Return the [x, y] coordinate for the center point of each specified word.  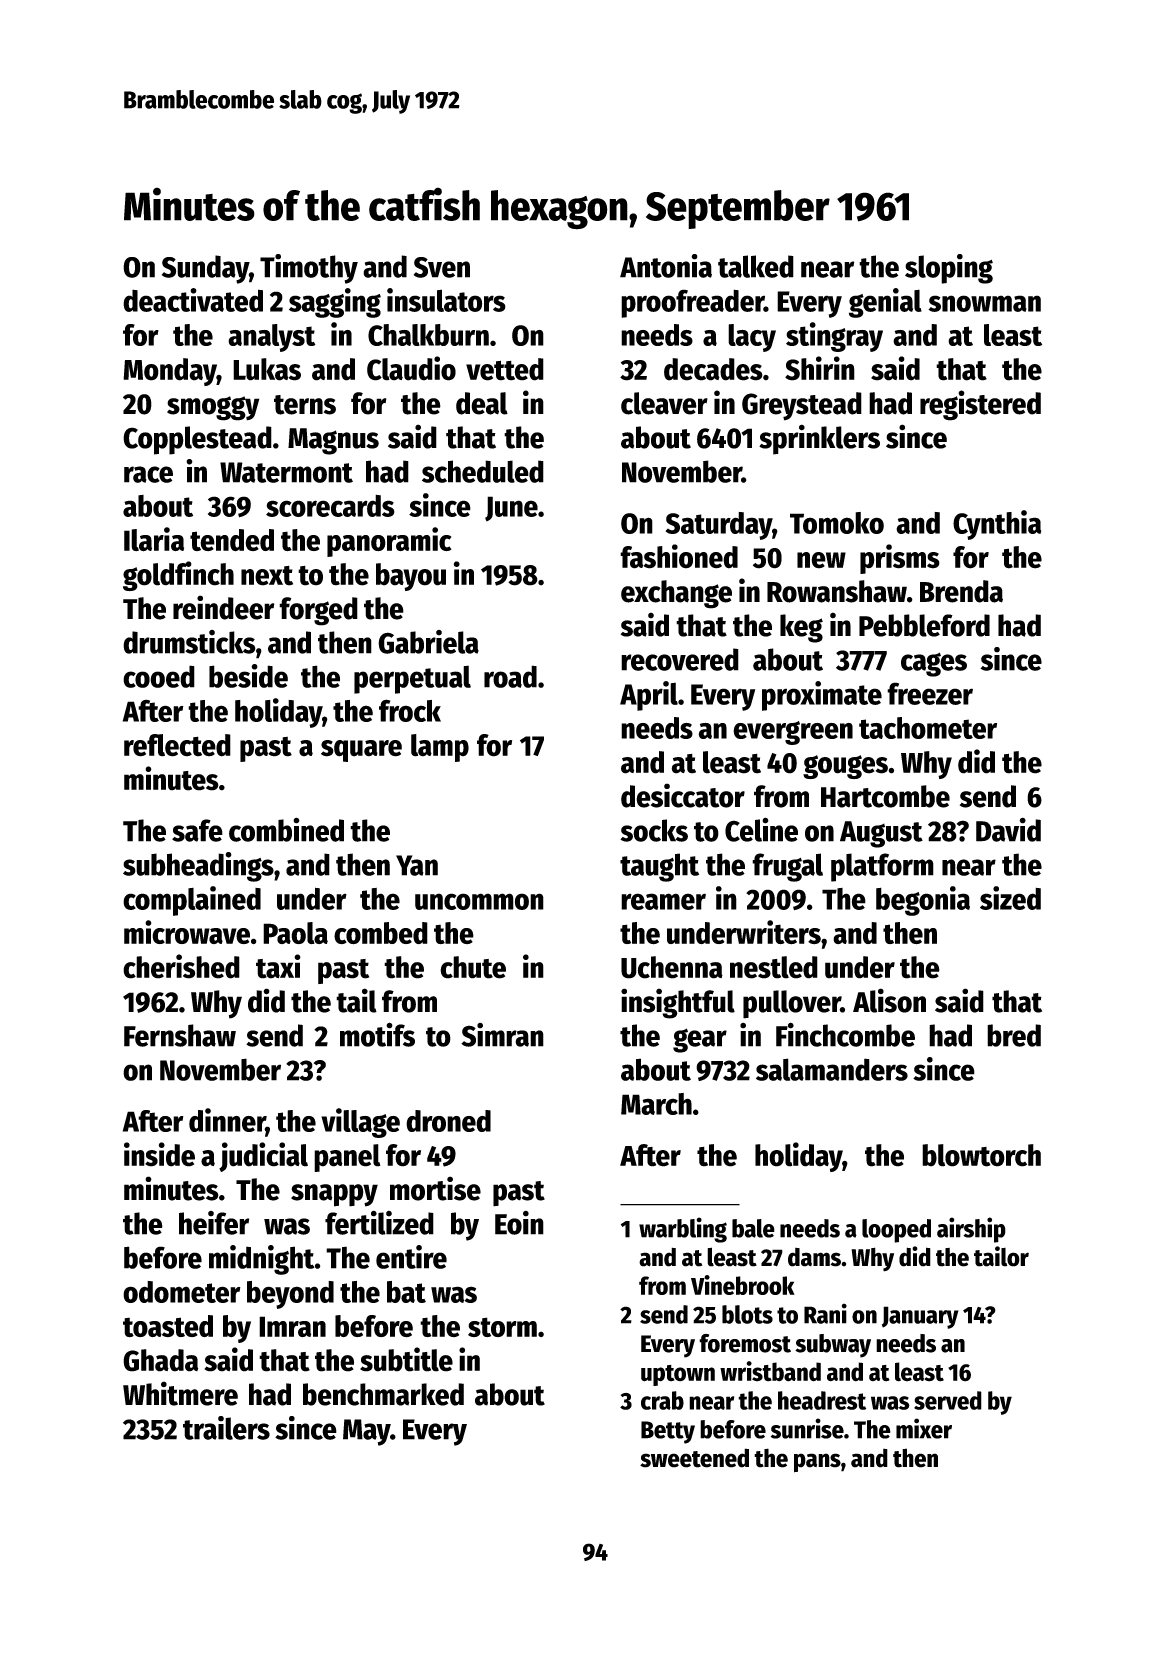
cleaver [664, 403]
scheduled [483, 471]
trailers [226, 1428]
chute [473, 967]
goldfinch [178, 576]
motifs [377, 1034]
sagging [335, 303]
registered [980, 405]
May [366, 1432]
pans [817, 1463]
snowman [984, 303]
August [881, 834]
